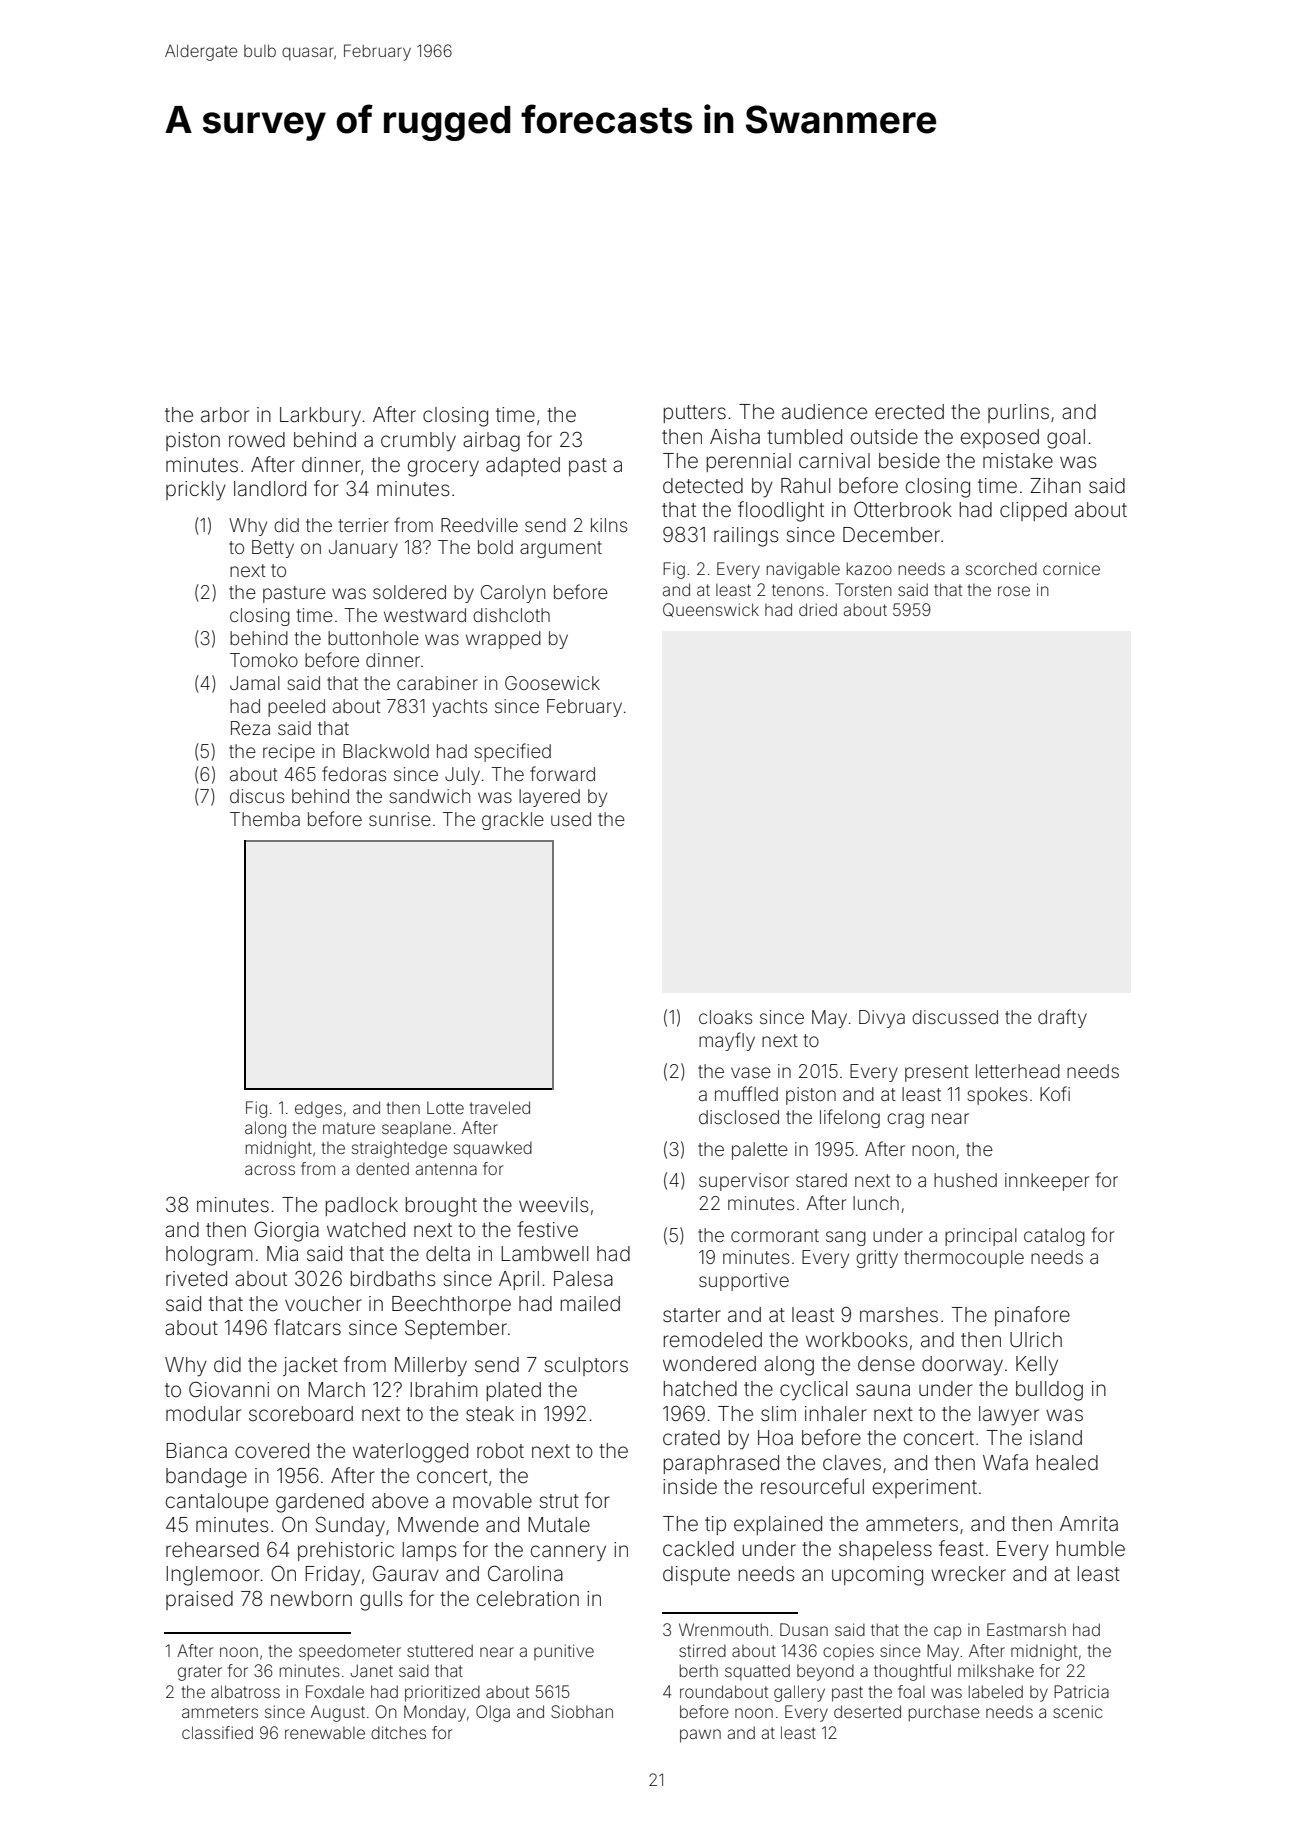 The height and width of the page is (1834, 1296). Describe the element at coordinates (335, 1691) in the page. I see `Foxdale` at that location.
